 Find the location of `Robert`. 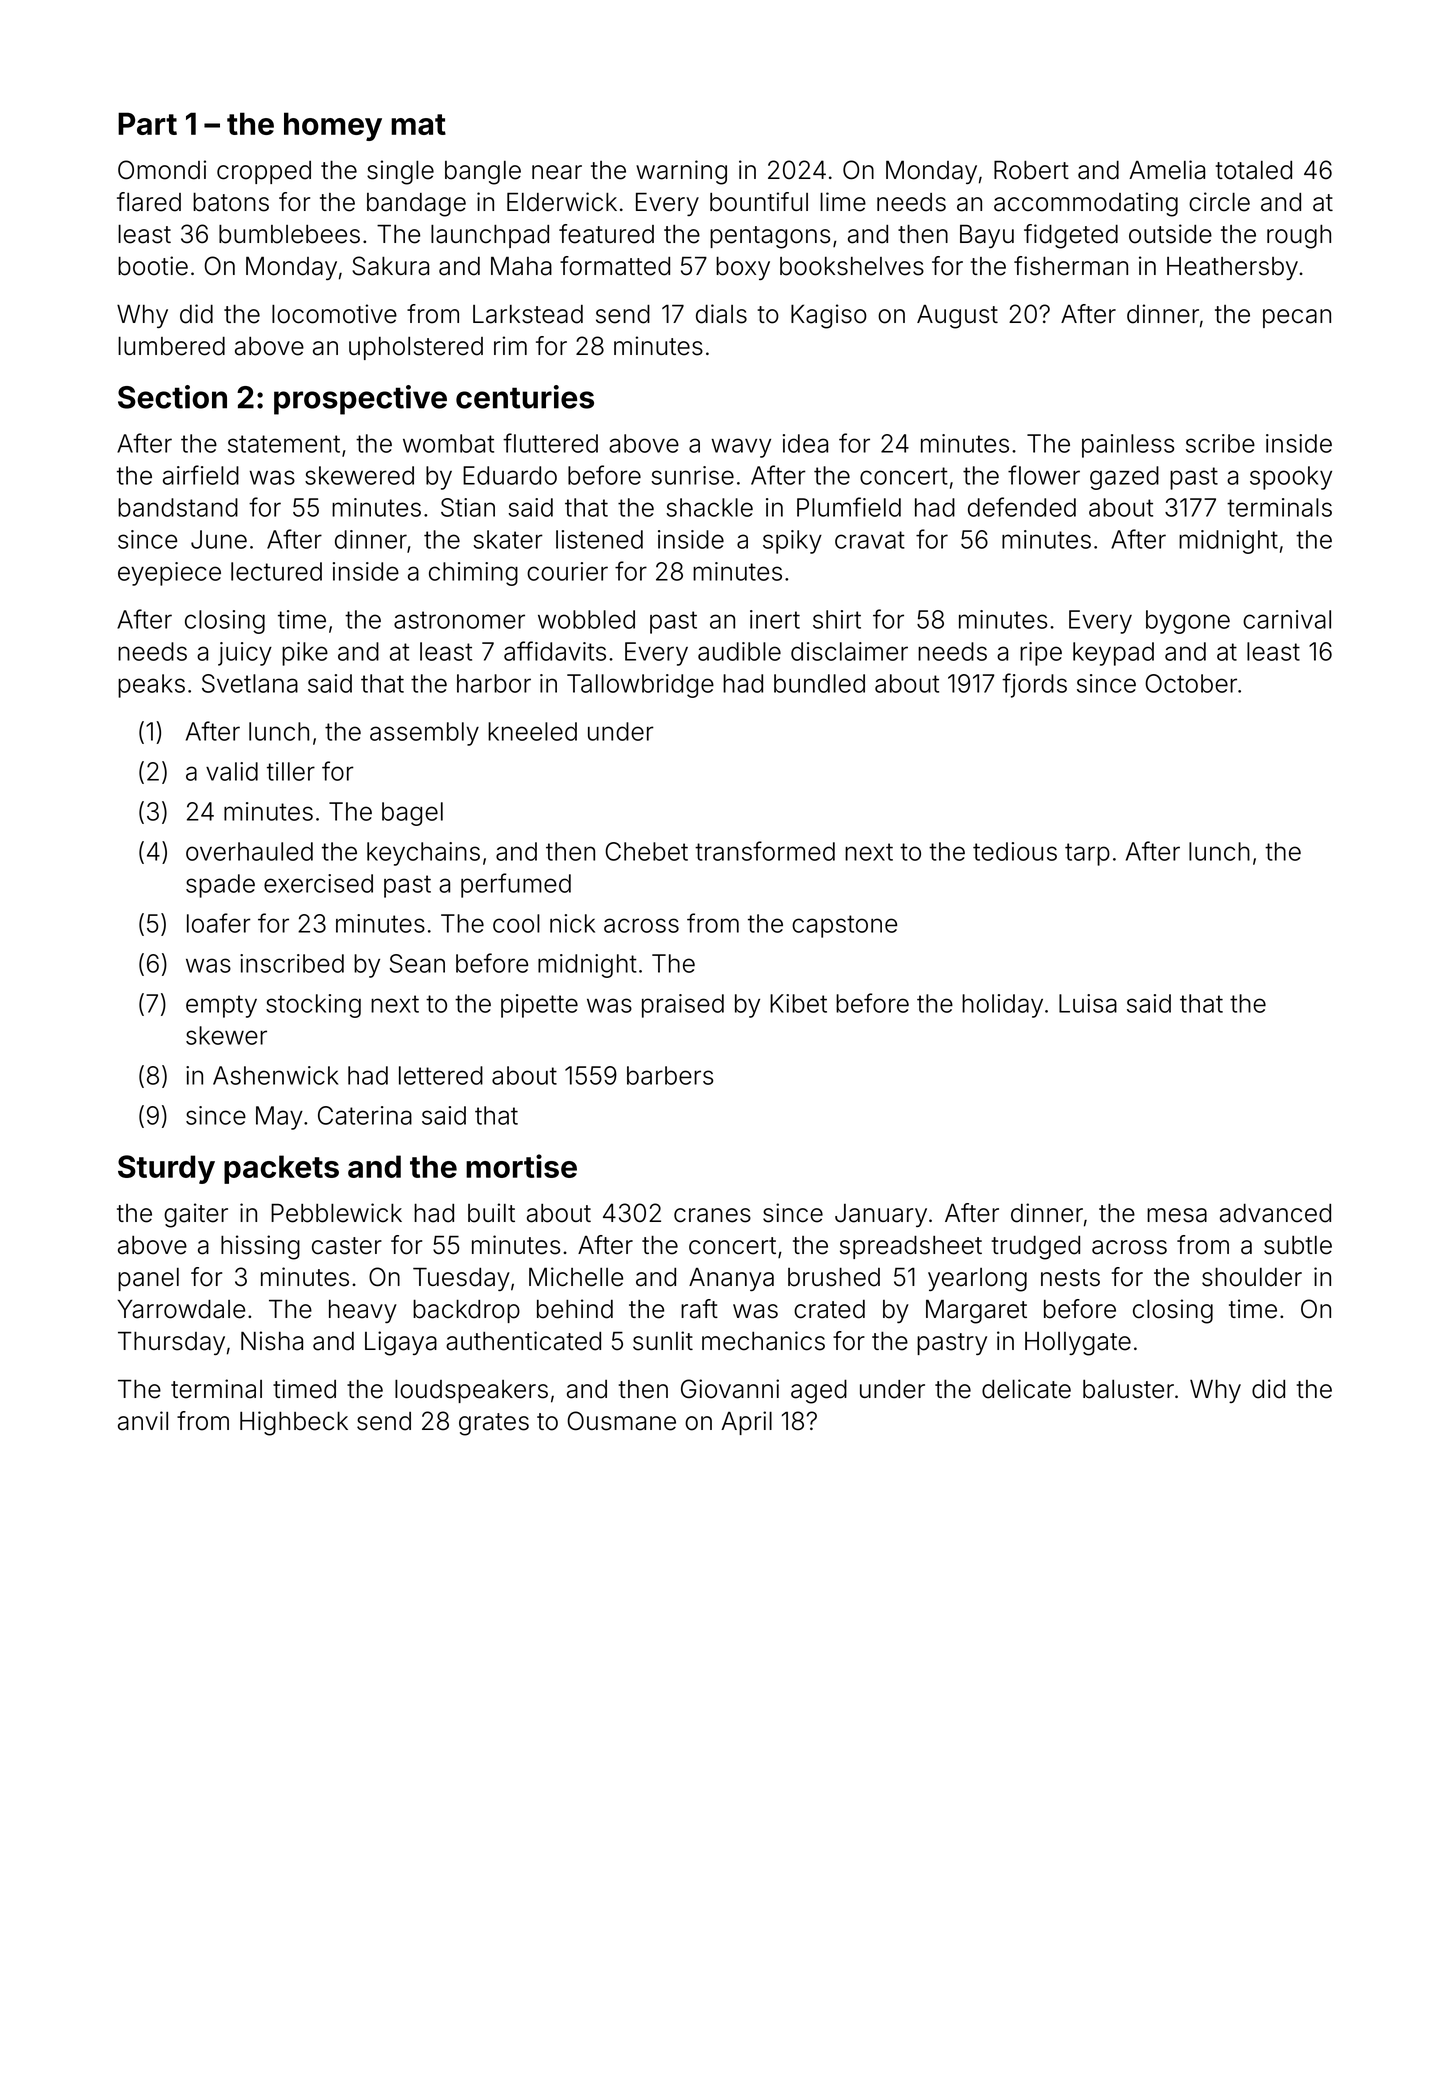

Robert is located at coordinates (1031, 170).
